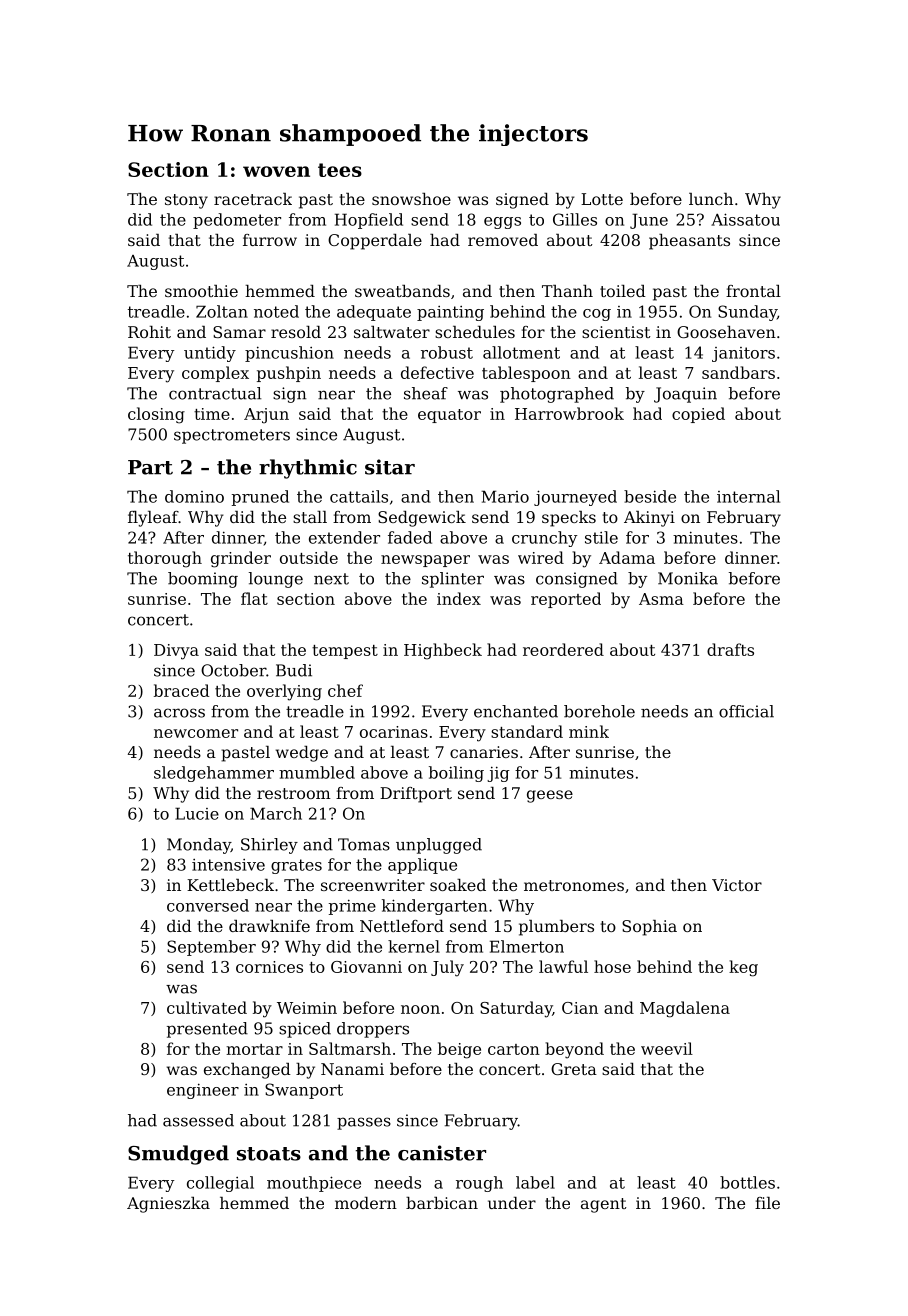 The image size is (908, 1316). What do you see at coordinates (352, 1069) in the screenshot?
I see `Nanami` at bounding box center [352, 1069].
